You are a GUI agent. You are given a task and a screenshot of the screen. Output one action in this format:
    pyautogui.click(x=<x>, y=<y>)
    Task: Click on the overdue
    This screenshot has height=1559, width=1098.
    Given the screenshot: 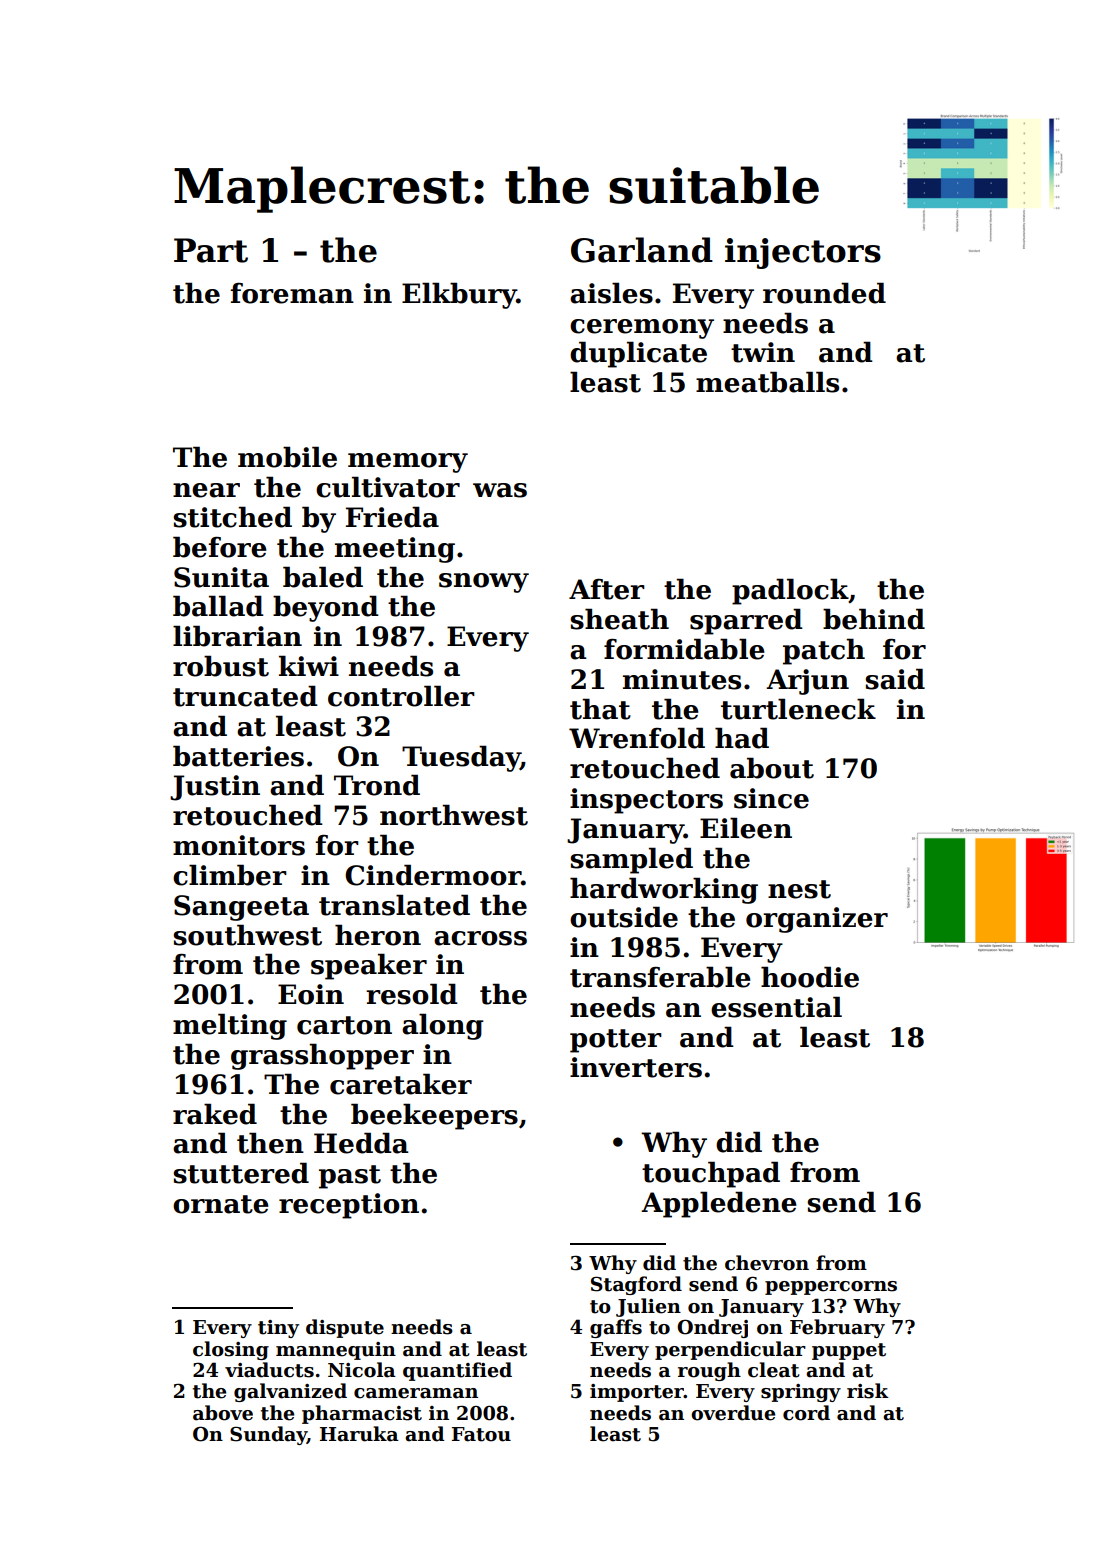 What is the action you would take?
    pyautogui.click(x=733, y=1413)
